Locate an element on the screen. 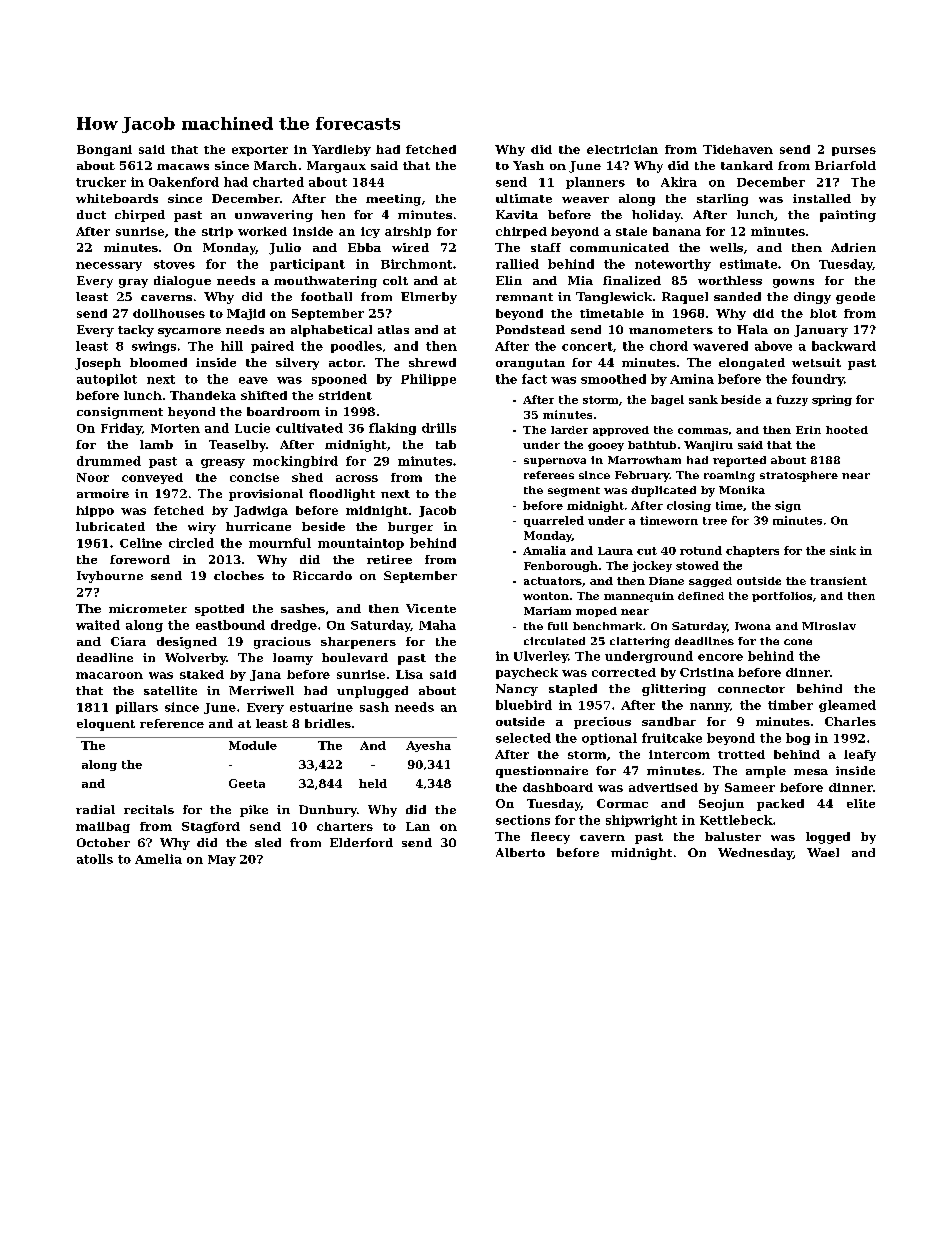 The width and height of the screenshot is (952, 1233). Amalia is located at coordinates (544, 550).
